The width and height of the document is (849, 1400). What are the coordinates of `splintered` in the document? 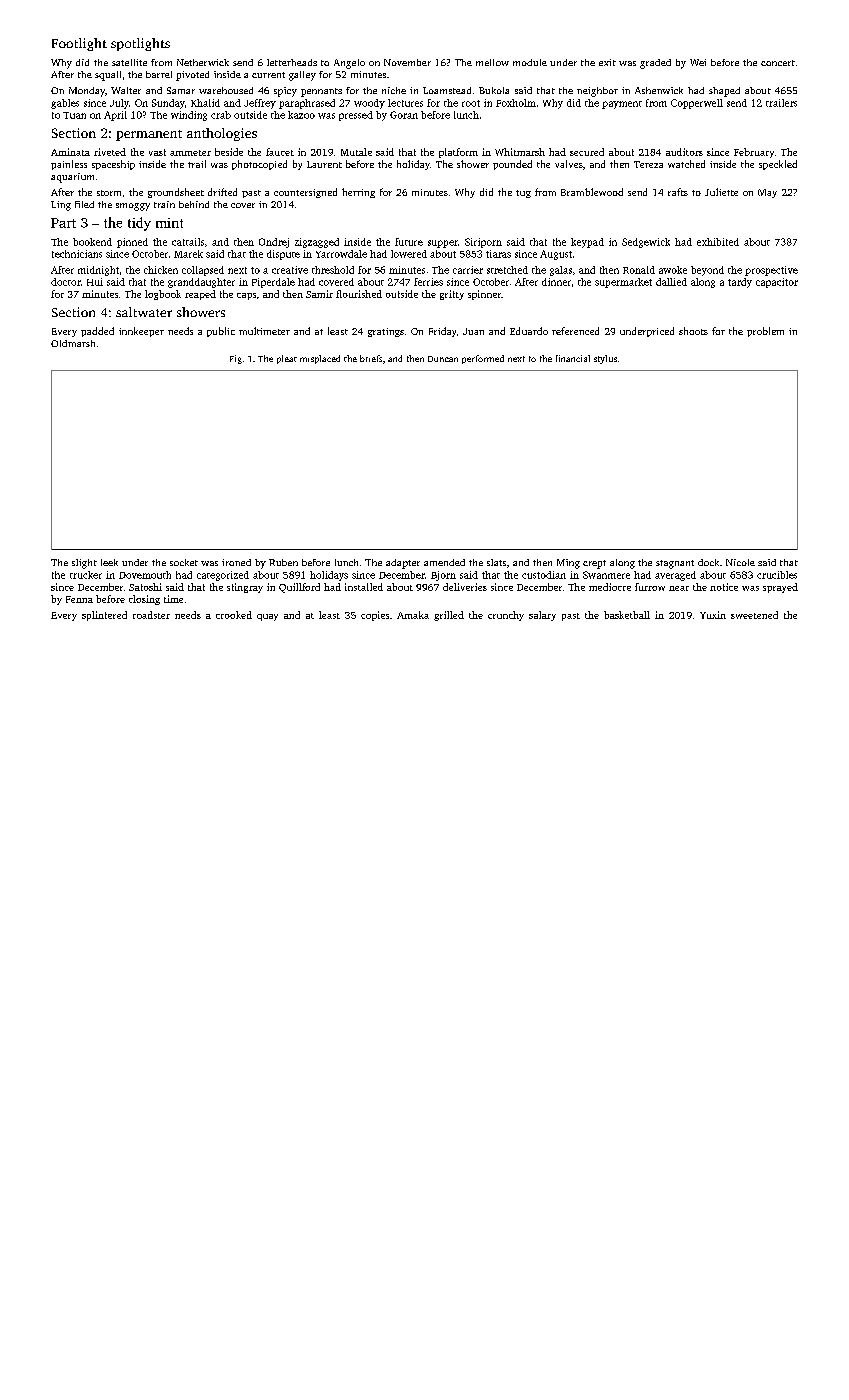 It's located at (104, 616).
